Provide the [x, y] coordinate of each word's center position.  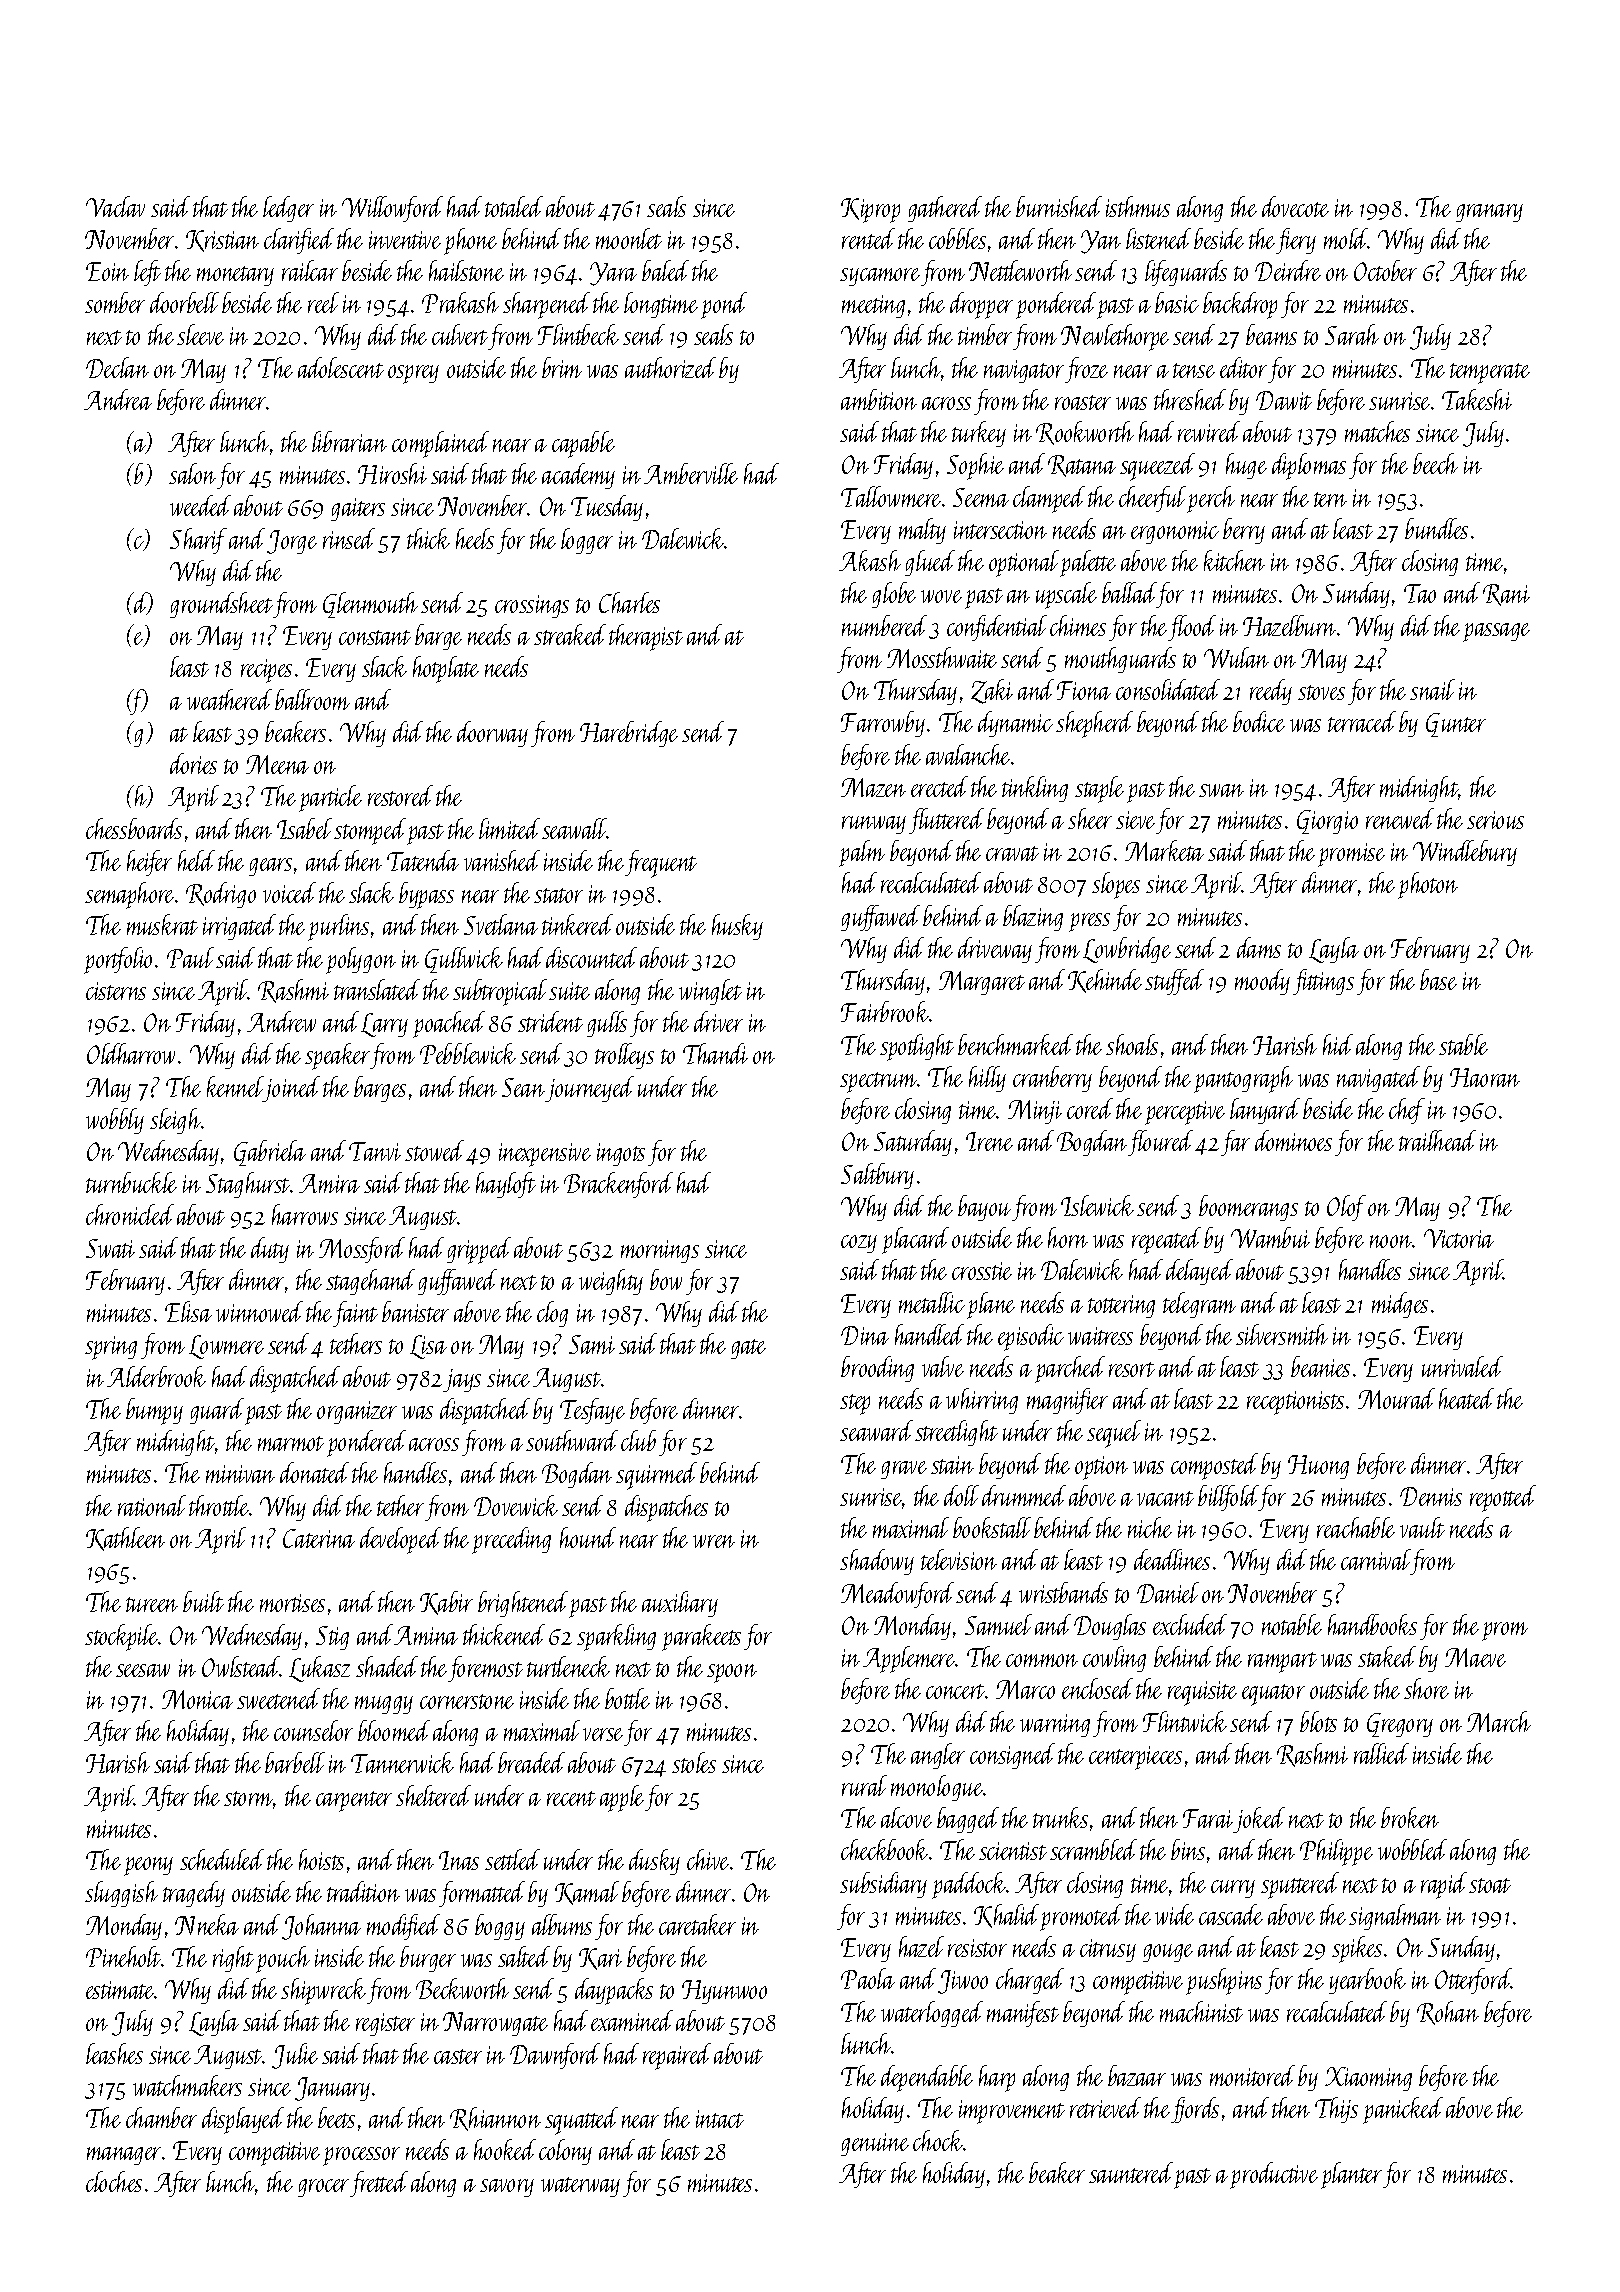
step [855, 1404]
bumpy [154, 1411]
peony [148, 1866]
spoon [732, 1673]
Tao [1420, 593]
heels [475, 538]
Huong [1318, 1467]
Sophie [975, 466]
